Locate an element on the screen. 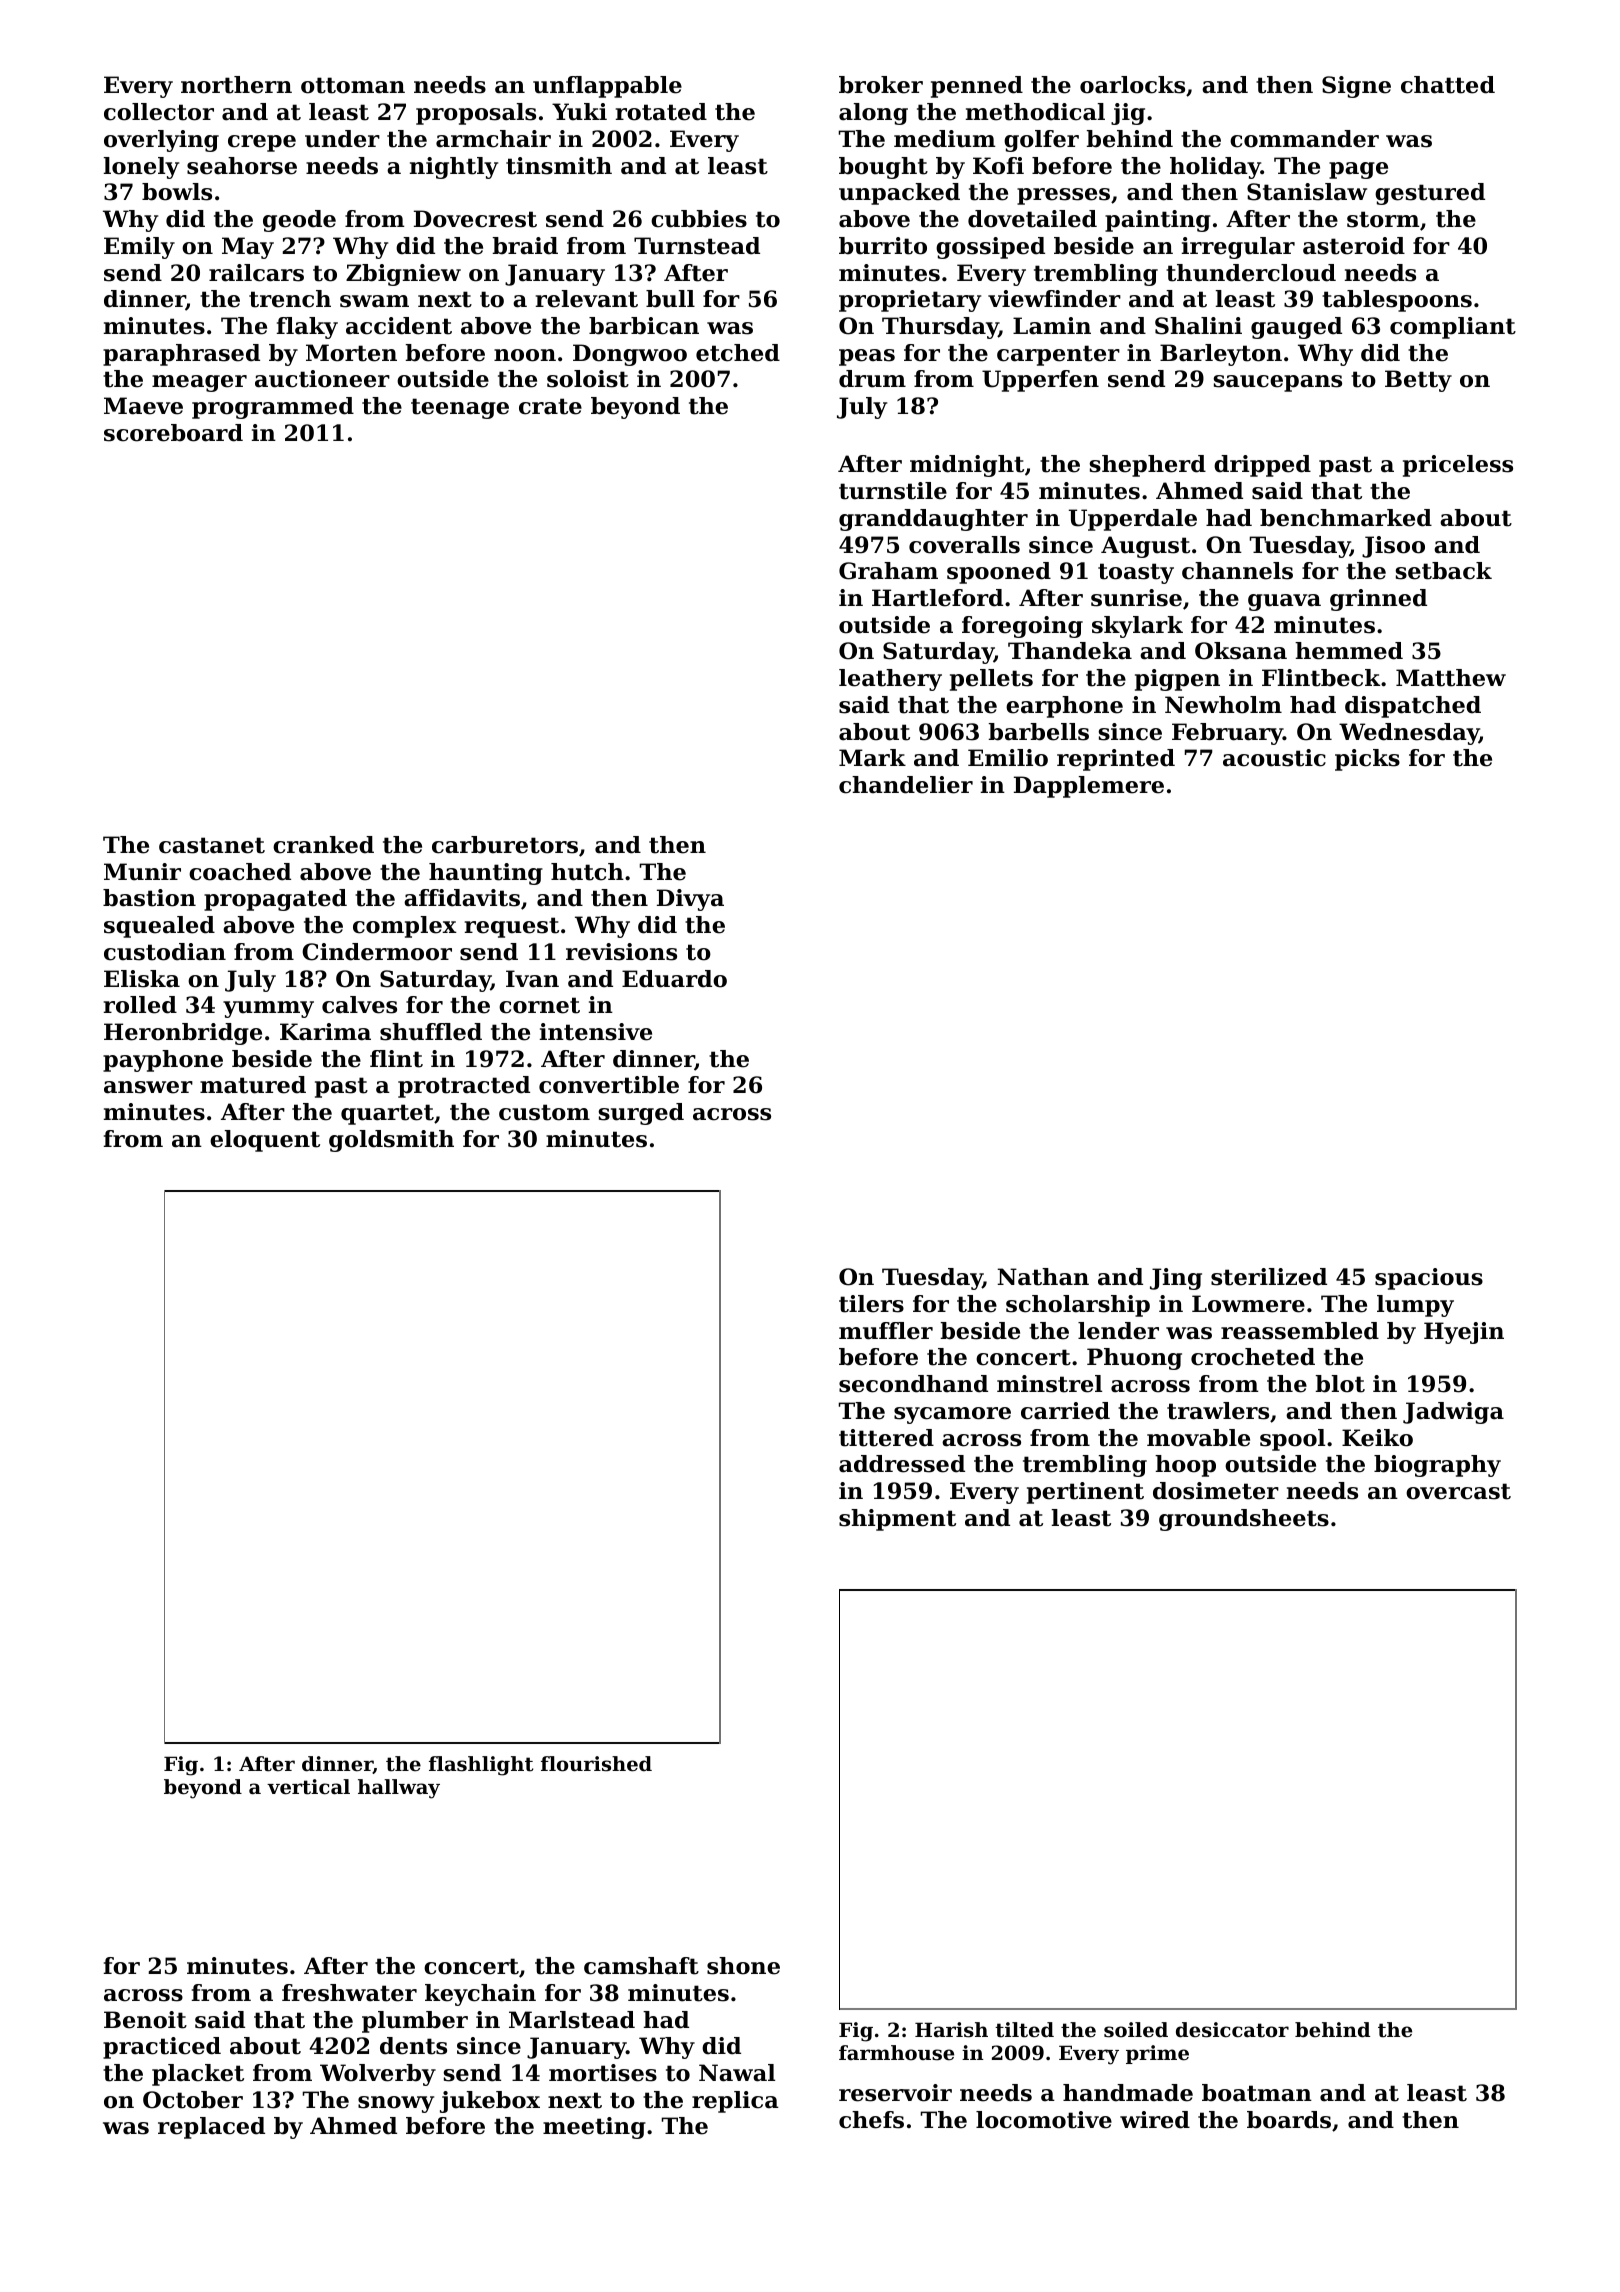  northern is located at coordinates (236, 85).
